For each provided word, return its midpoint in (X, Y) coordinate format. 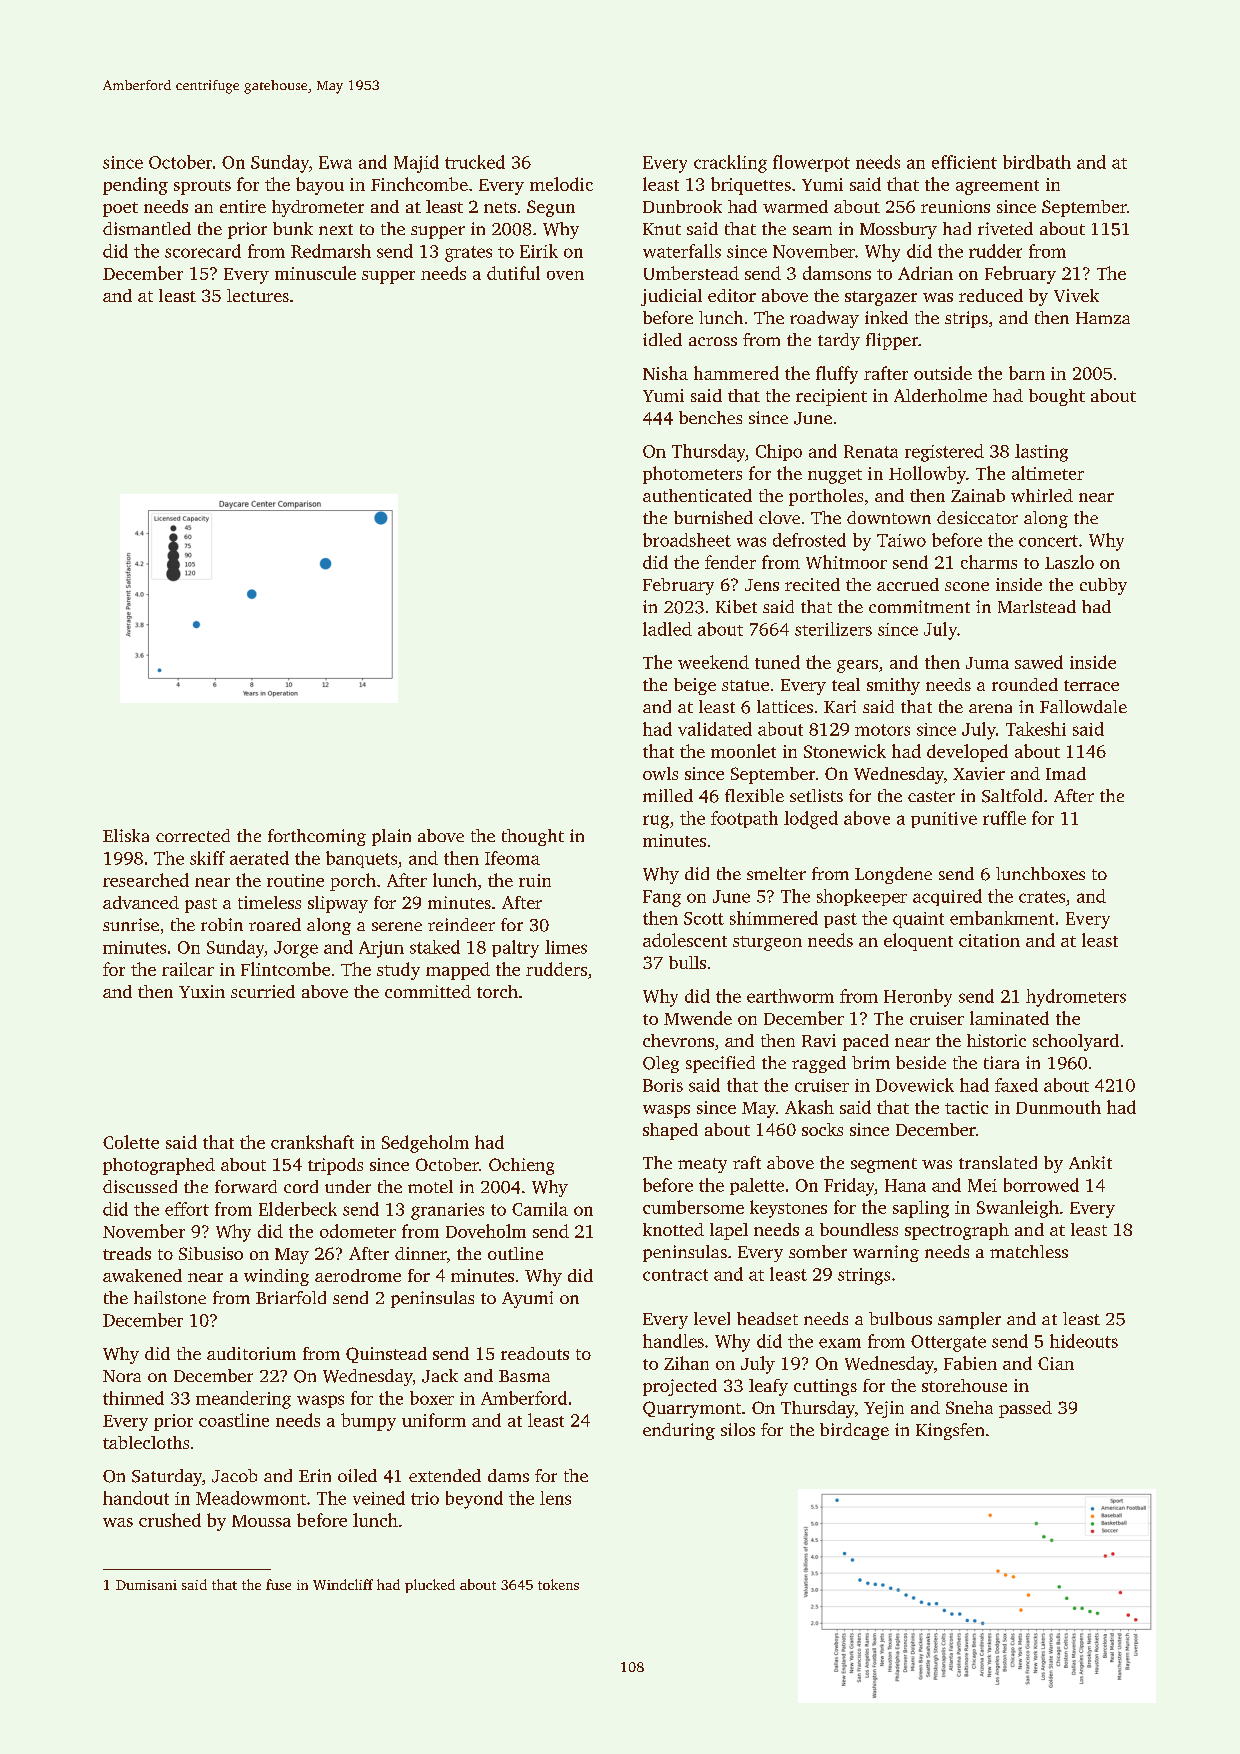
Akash (809, 1107)
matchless (1029, 1251)
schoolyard (1076, 1042)
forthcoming (317, 837)
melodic (561, 184)
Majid (416, 164)
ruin (535, 880)
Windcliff (343, 1584)
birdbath (1037, 162)
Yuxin (202, 991)
